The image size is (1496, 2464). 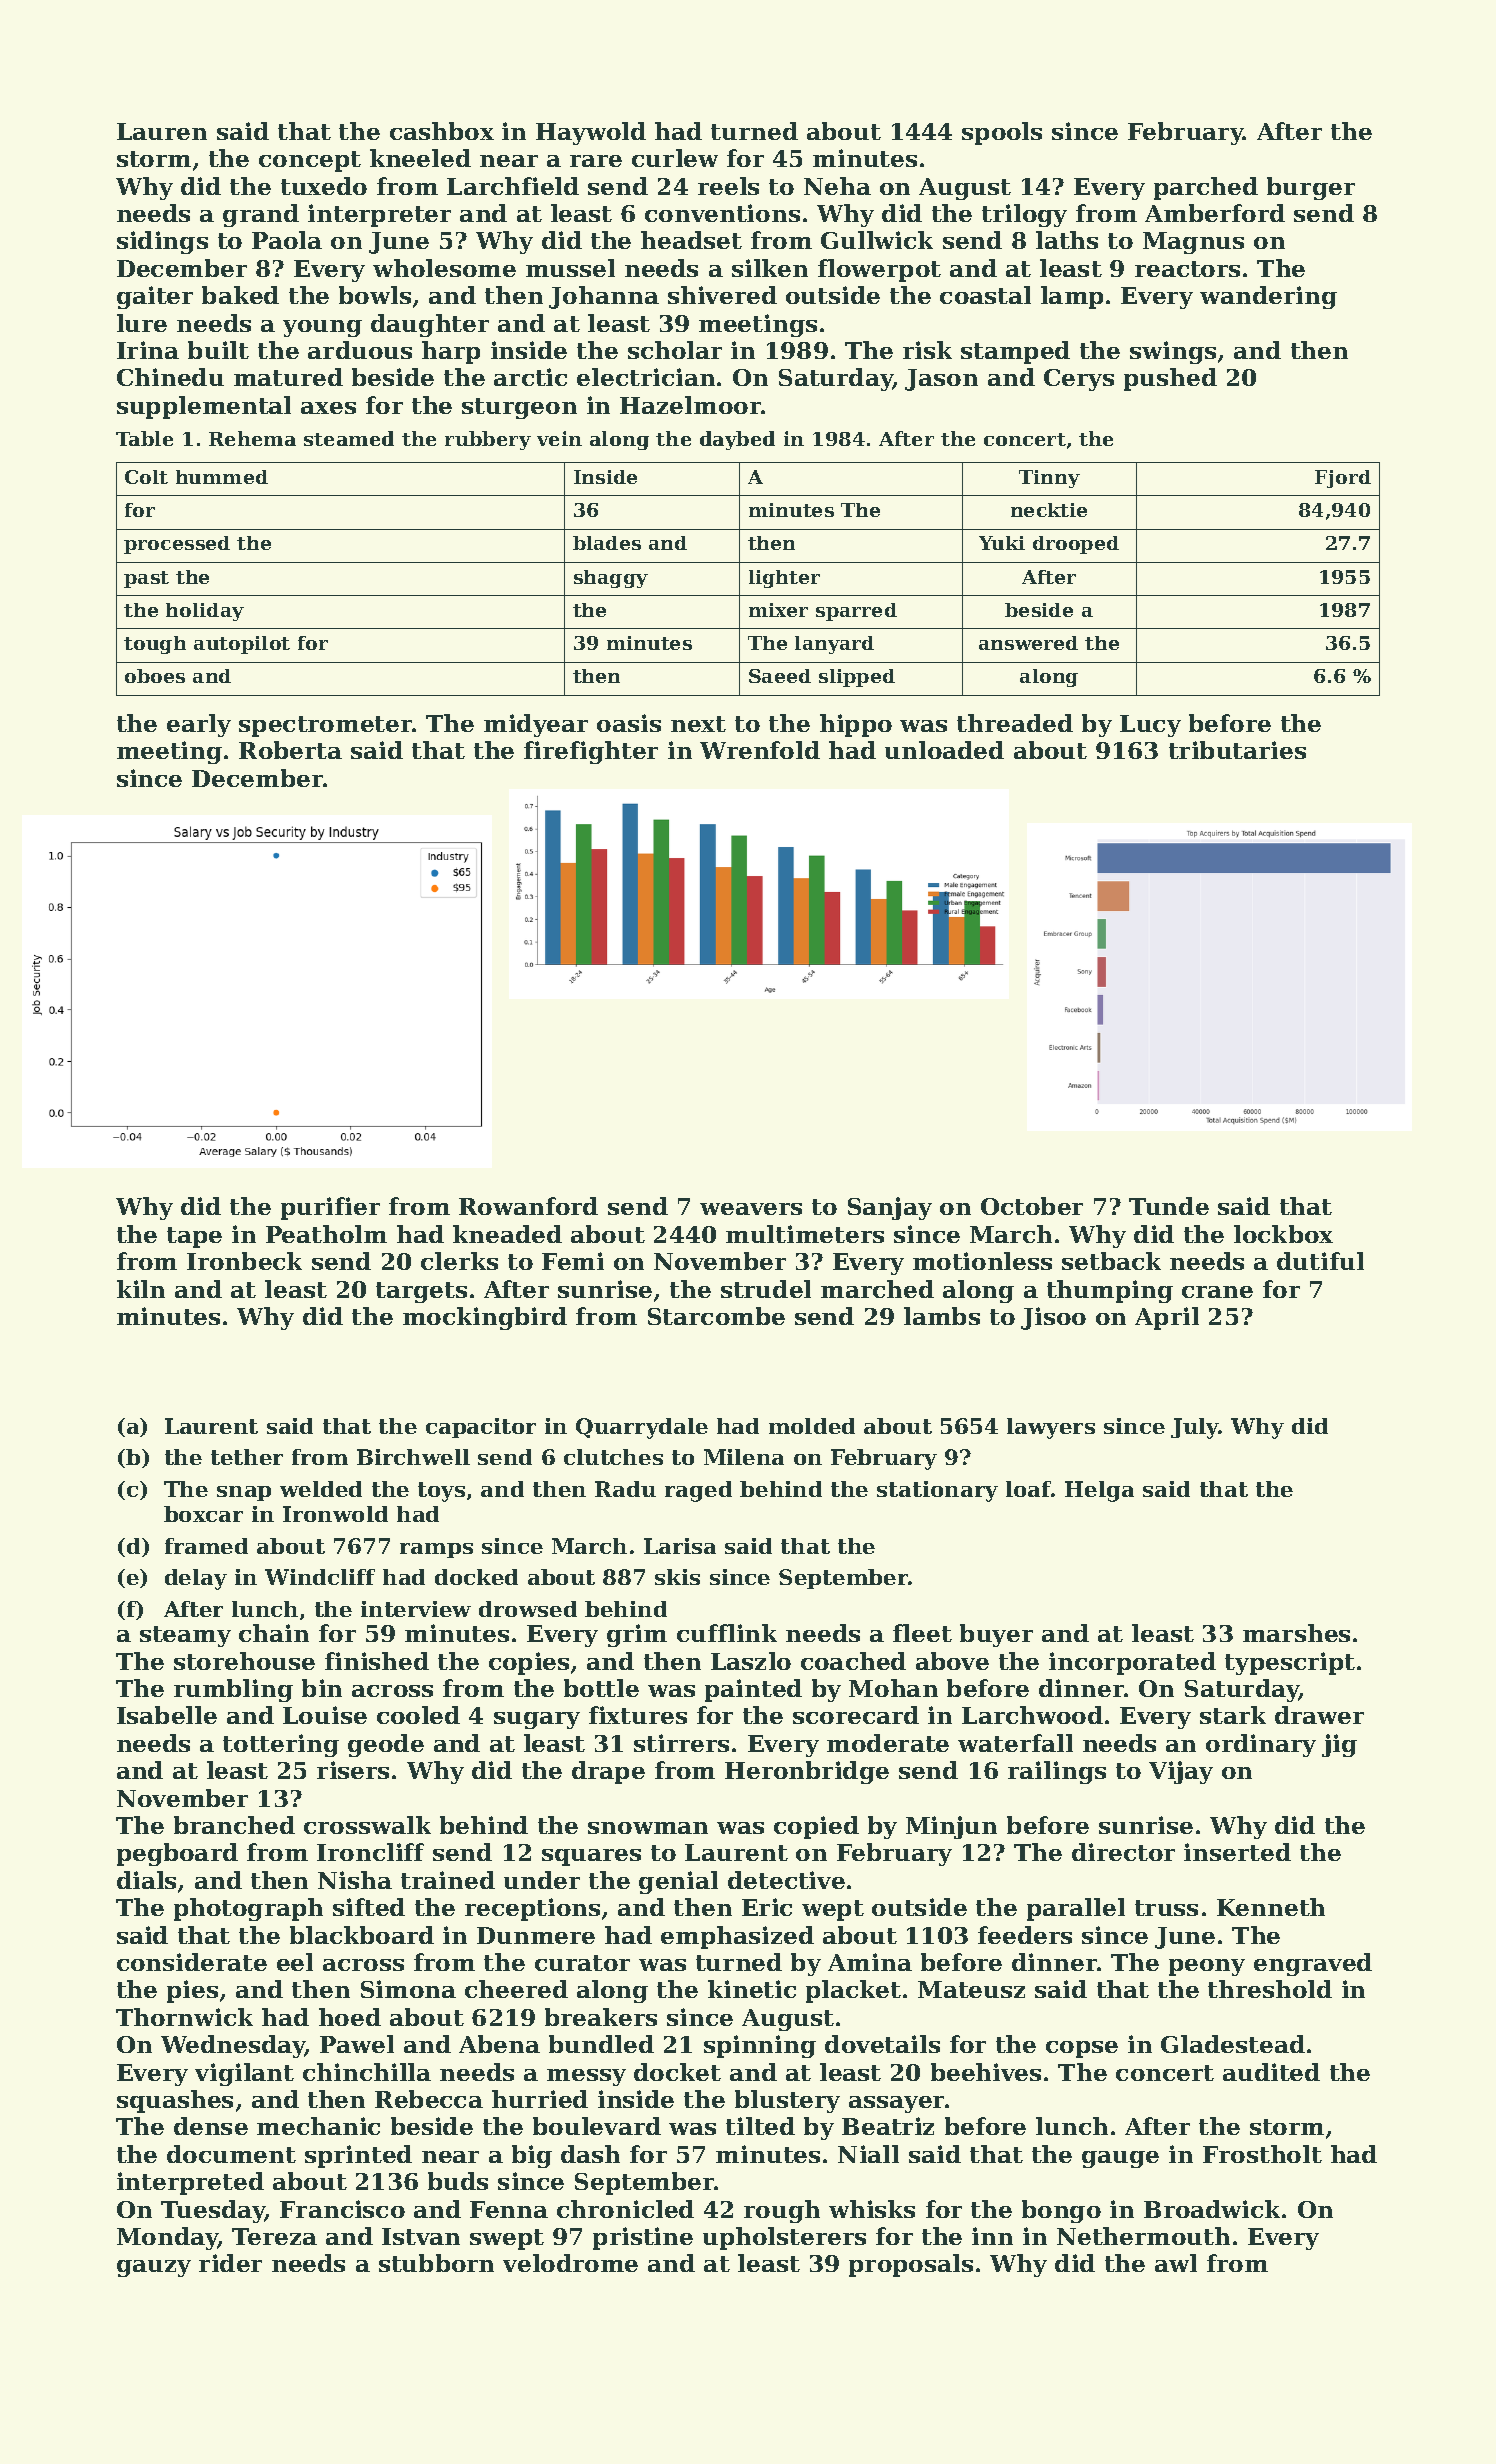 What do you see at coordinates (430, 325) in the screenshot?
I see `daughter` at bounding box center [430, 325].
